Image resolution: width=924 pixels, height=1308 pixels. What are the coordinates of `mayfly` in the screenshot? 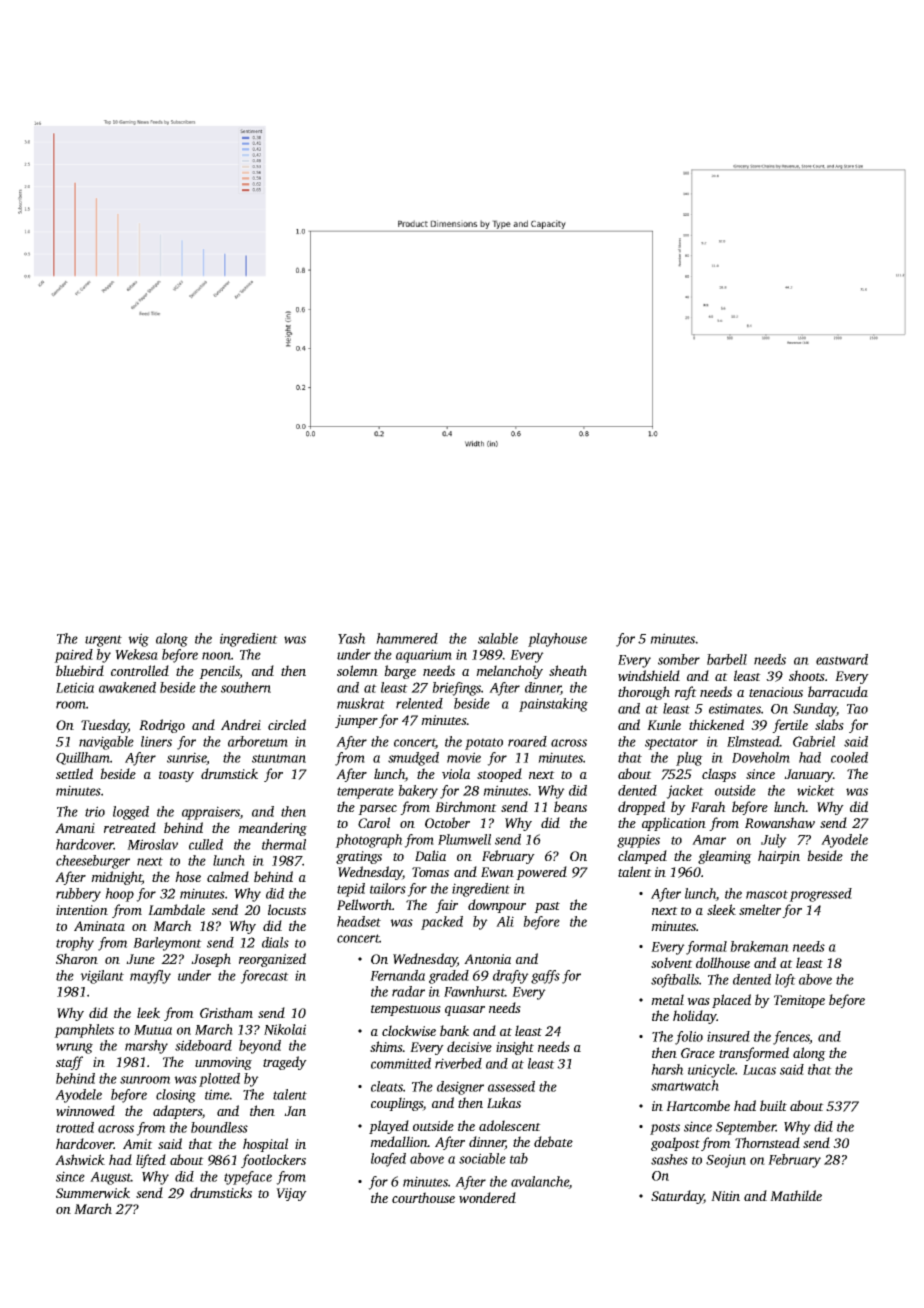 It's located at (150, 977).
